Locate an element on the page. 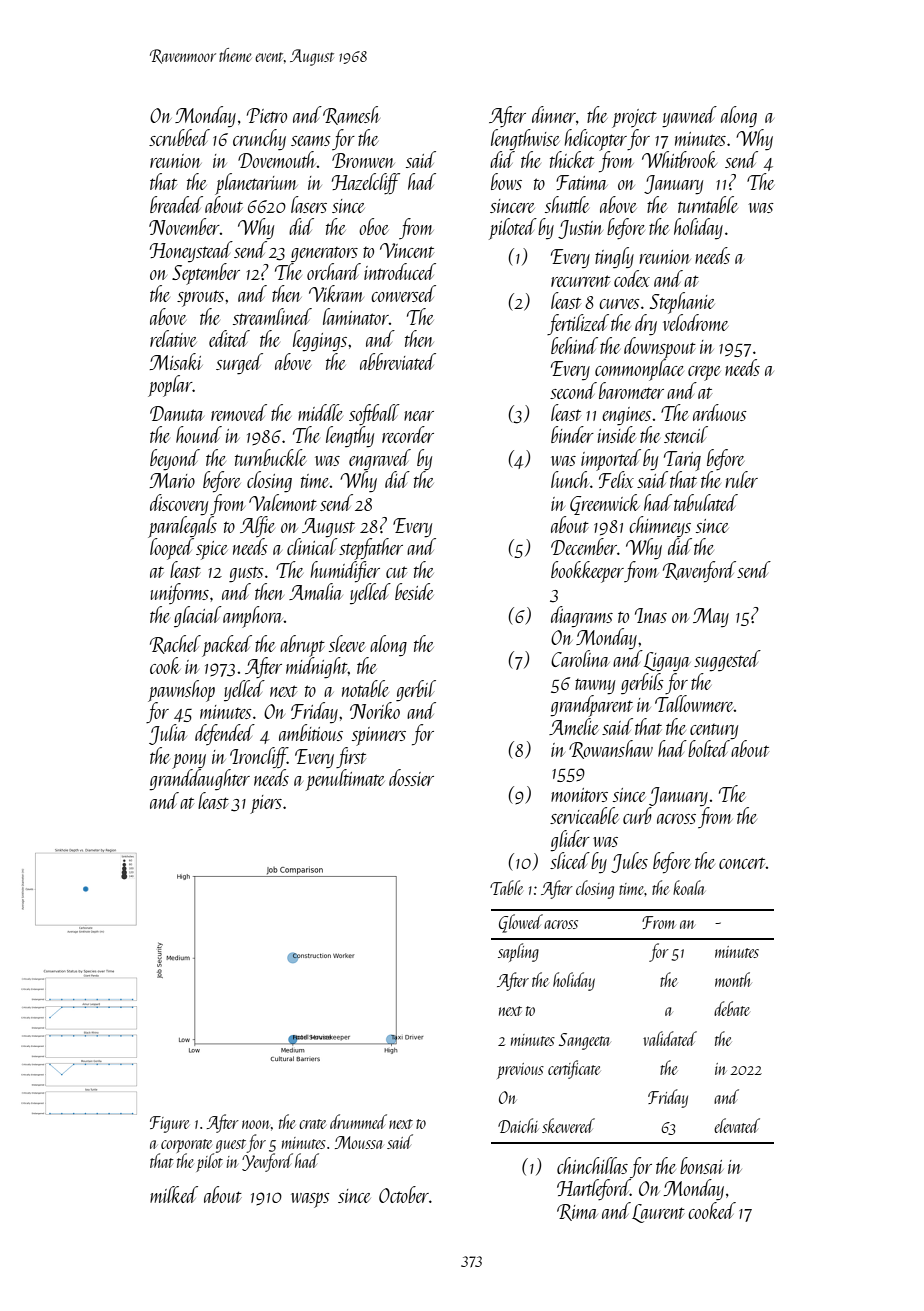 This page has width=924, height=1311. granddaughter is located at coordinates (199, 780).
